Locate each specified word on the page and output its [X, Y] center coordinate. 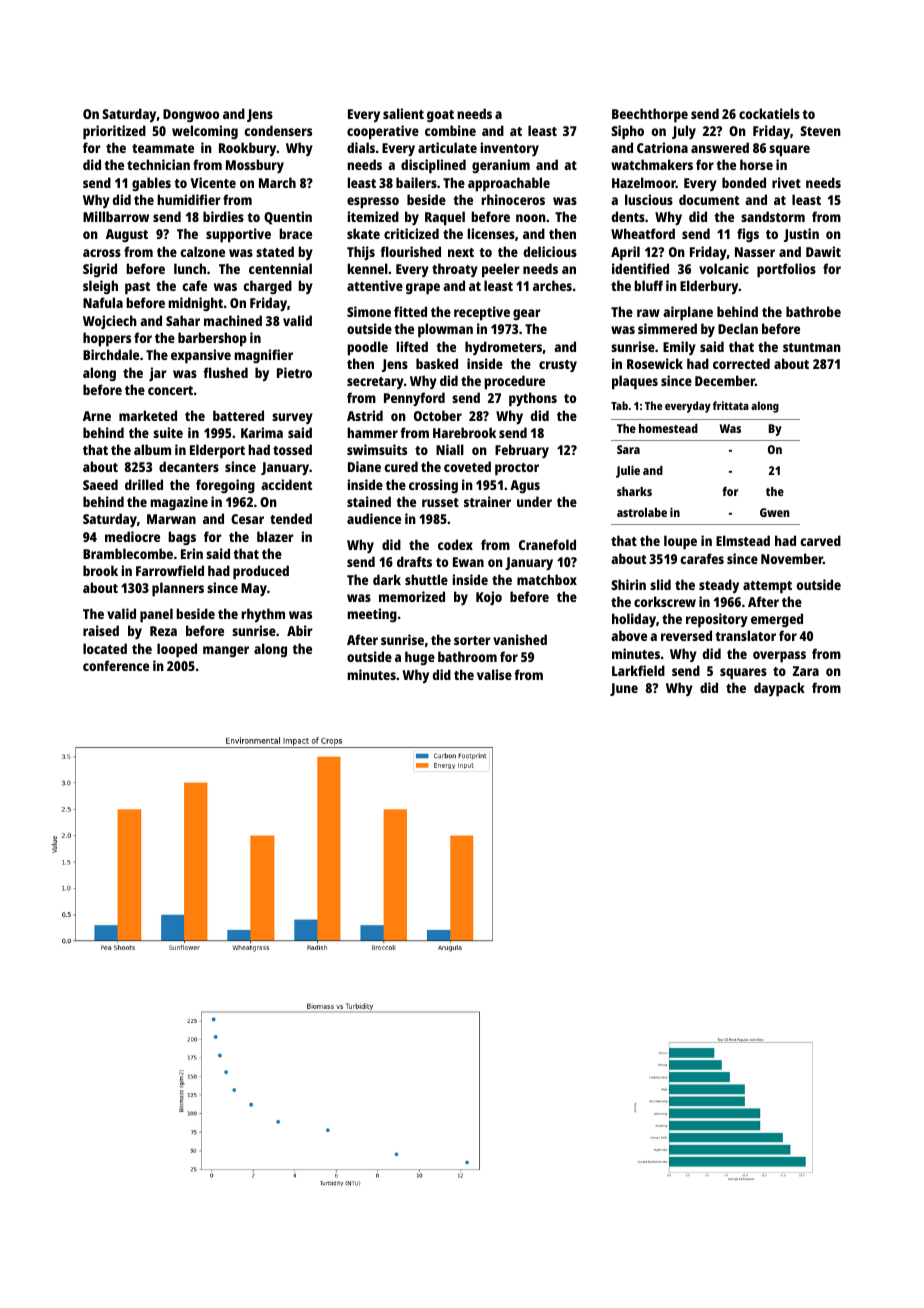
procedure [514, 382]
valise [494, 674]
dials [361, 147]
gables [151, 184]
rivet [786, 182]
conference [116, 665]
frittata [731, 405]
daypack [779, 689]
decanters [189, 466]
